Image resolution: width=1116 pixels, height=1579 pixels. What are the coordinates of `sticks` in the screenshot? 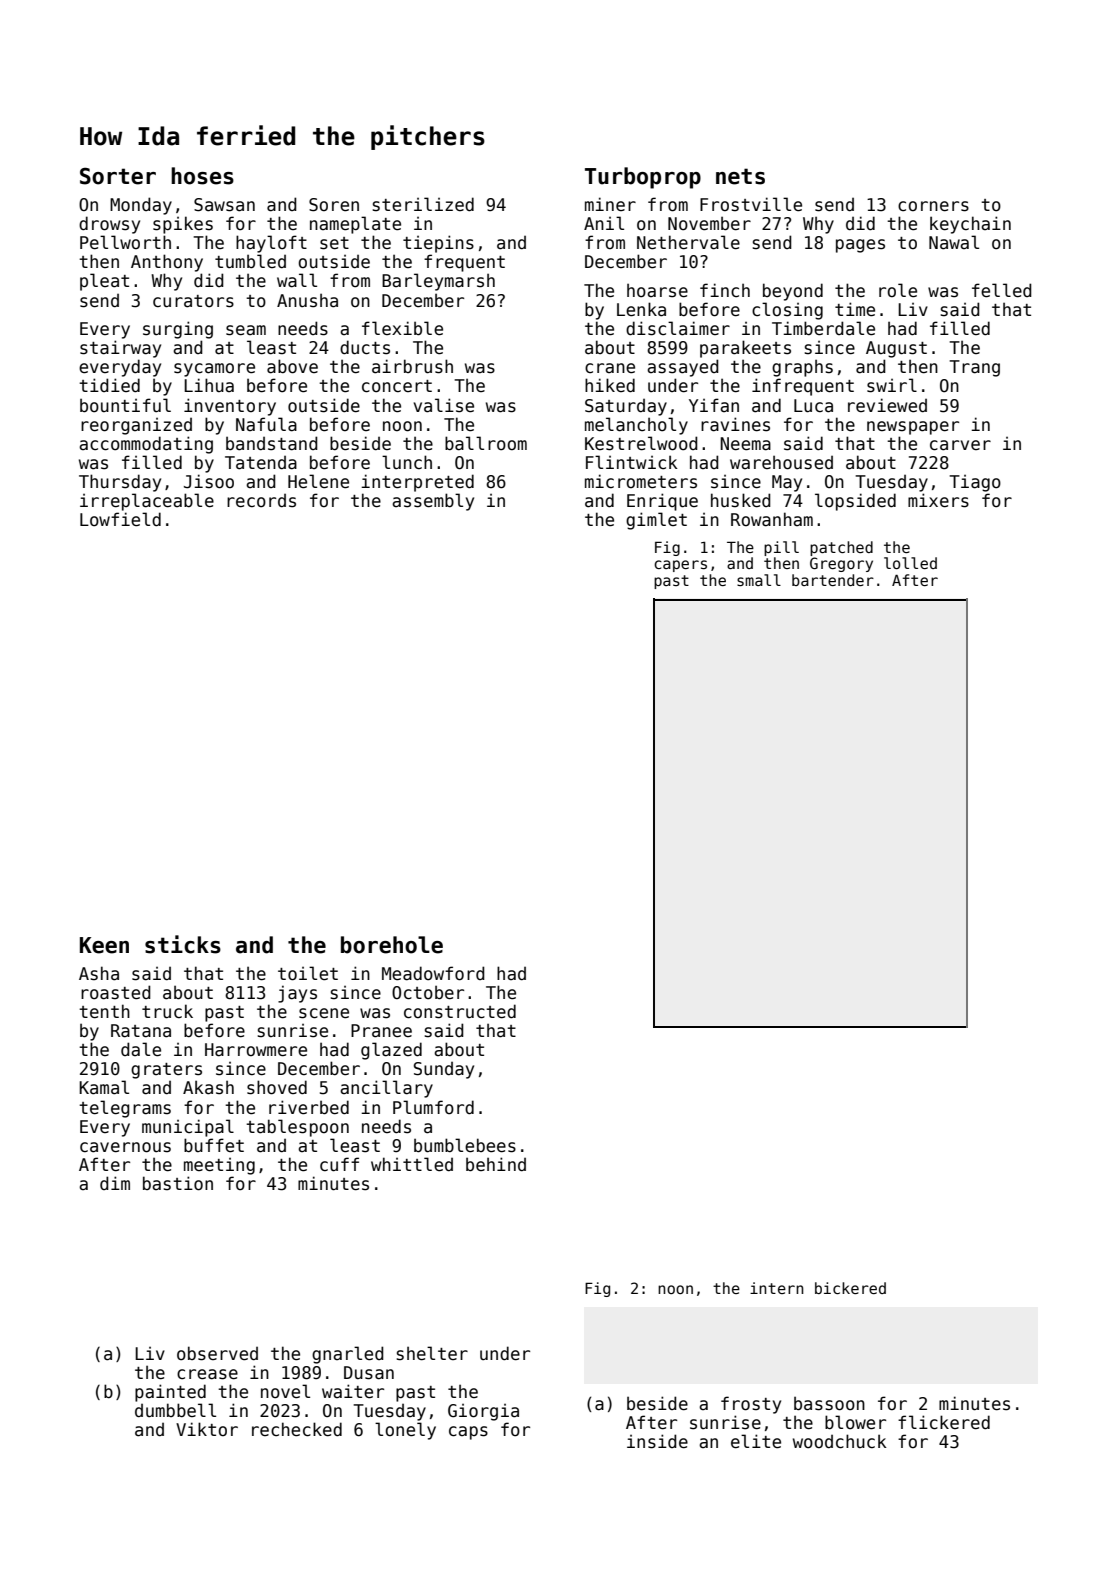 It's located at (183, 944).
